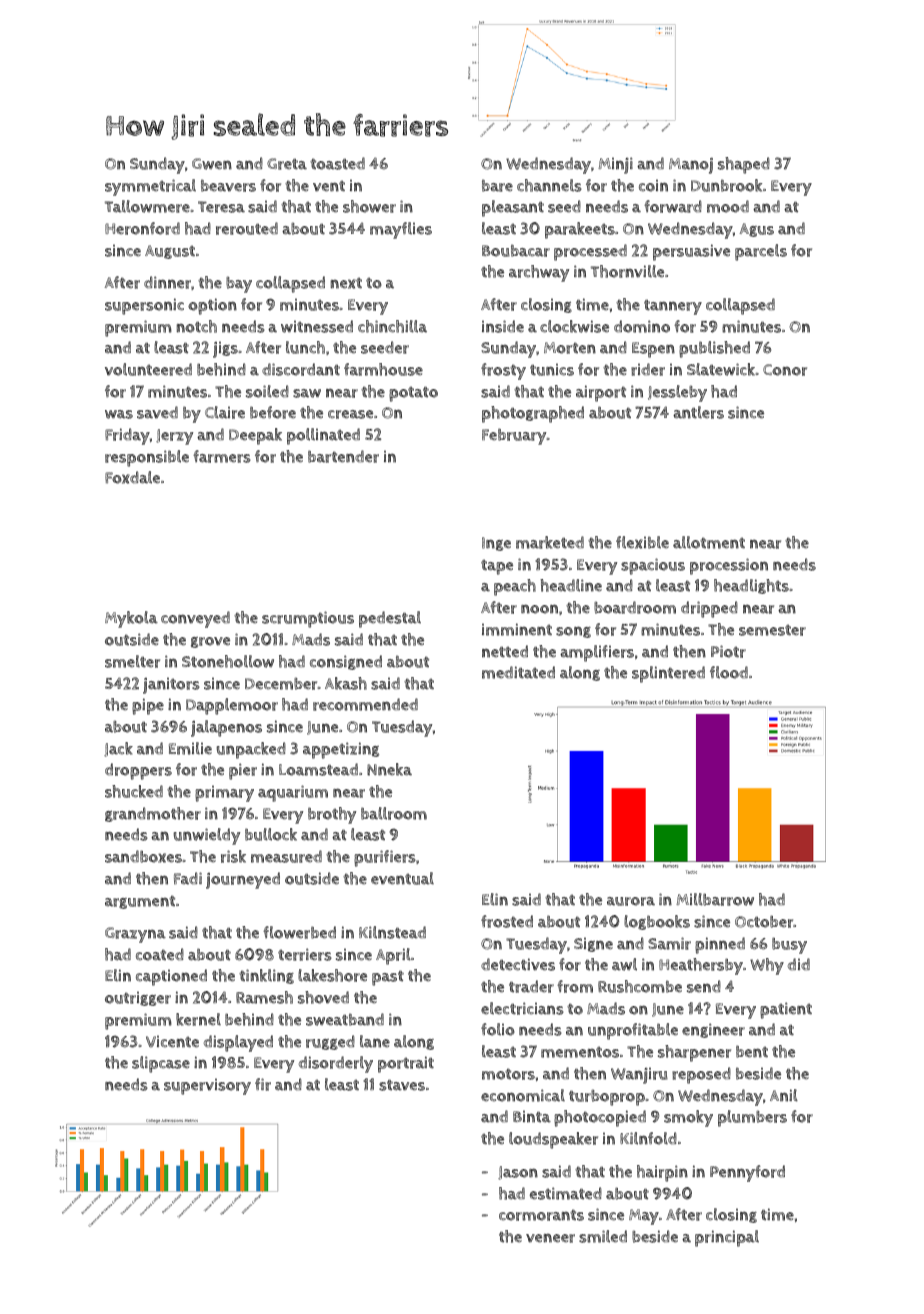 The height and width of the screenshot is (1314, 924). I want to click on Minji, so click(615, 165).
